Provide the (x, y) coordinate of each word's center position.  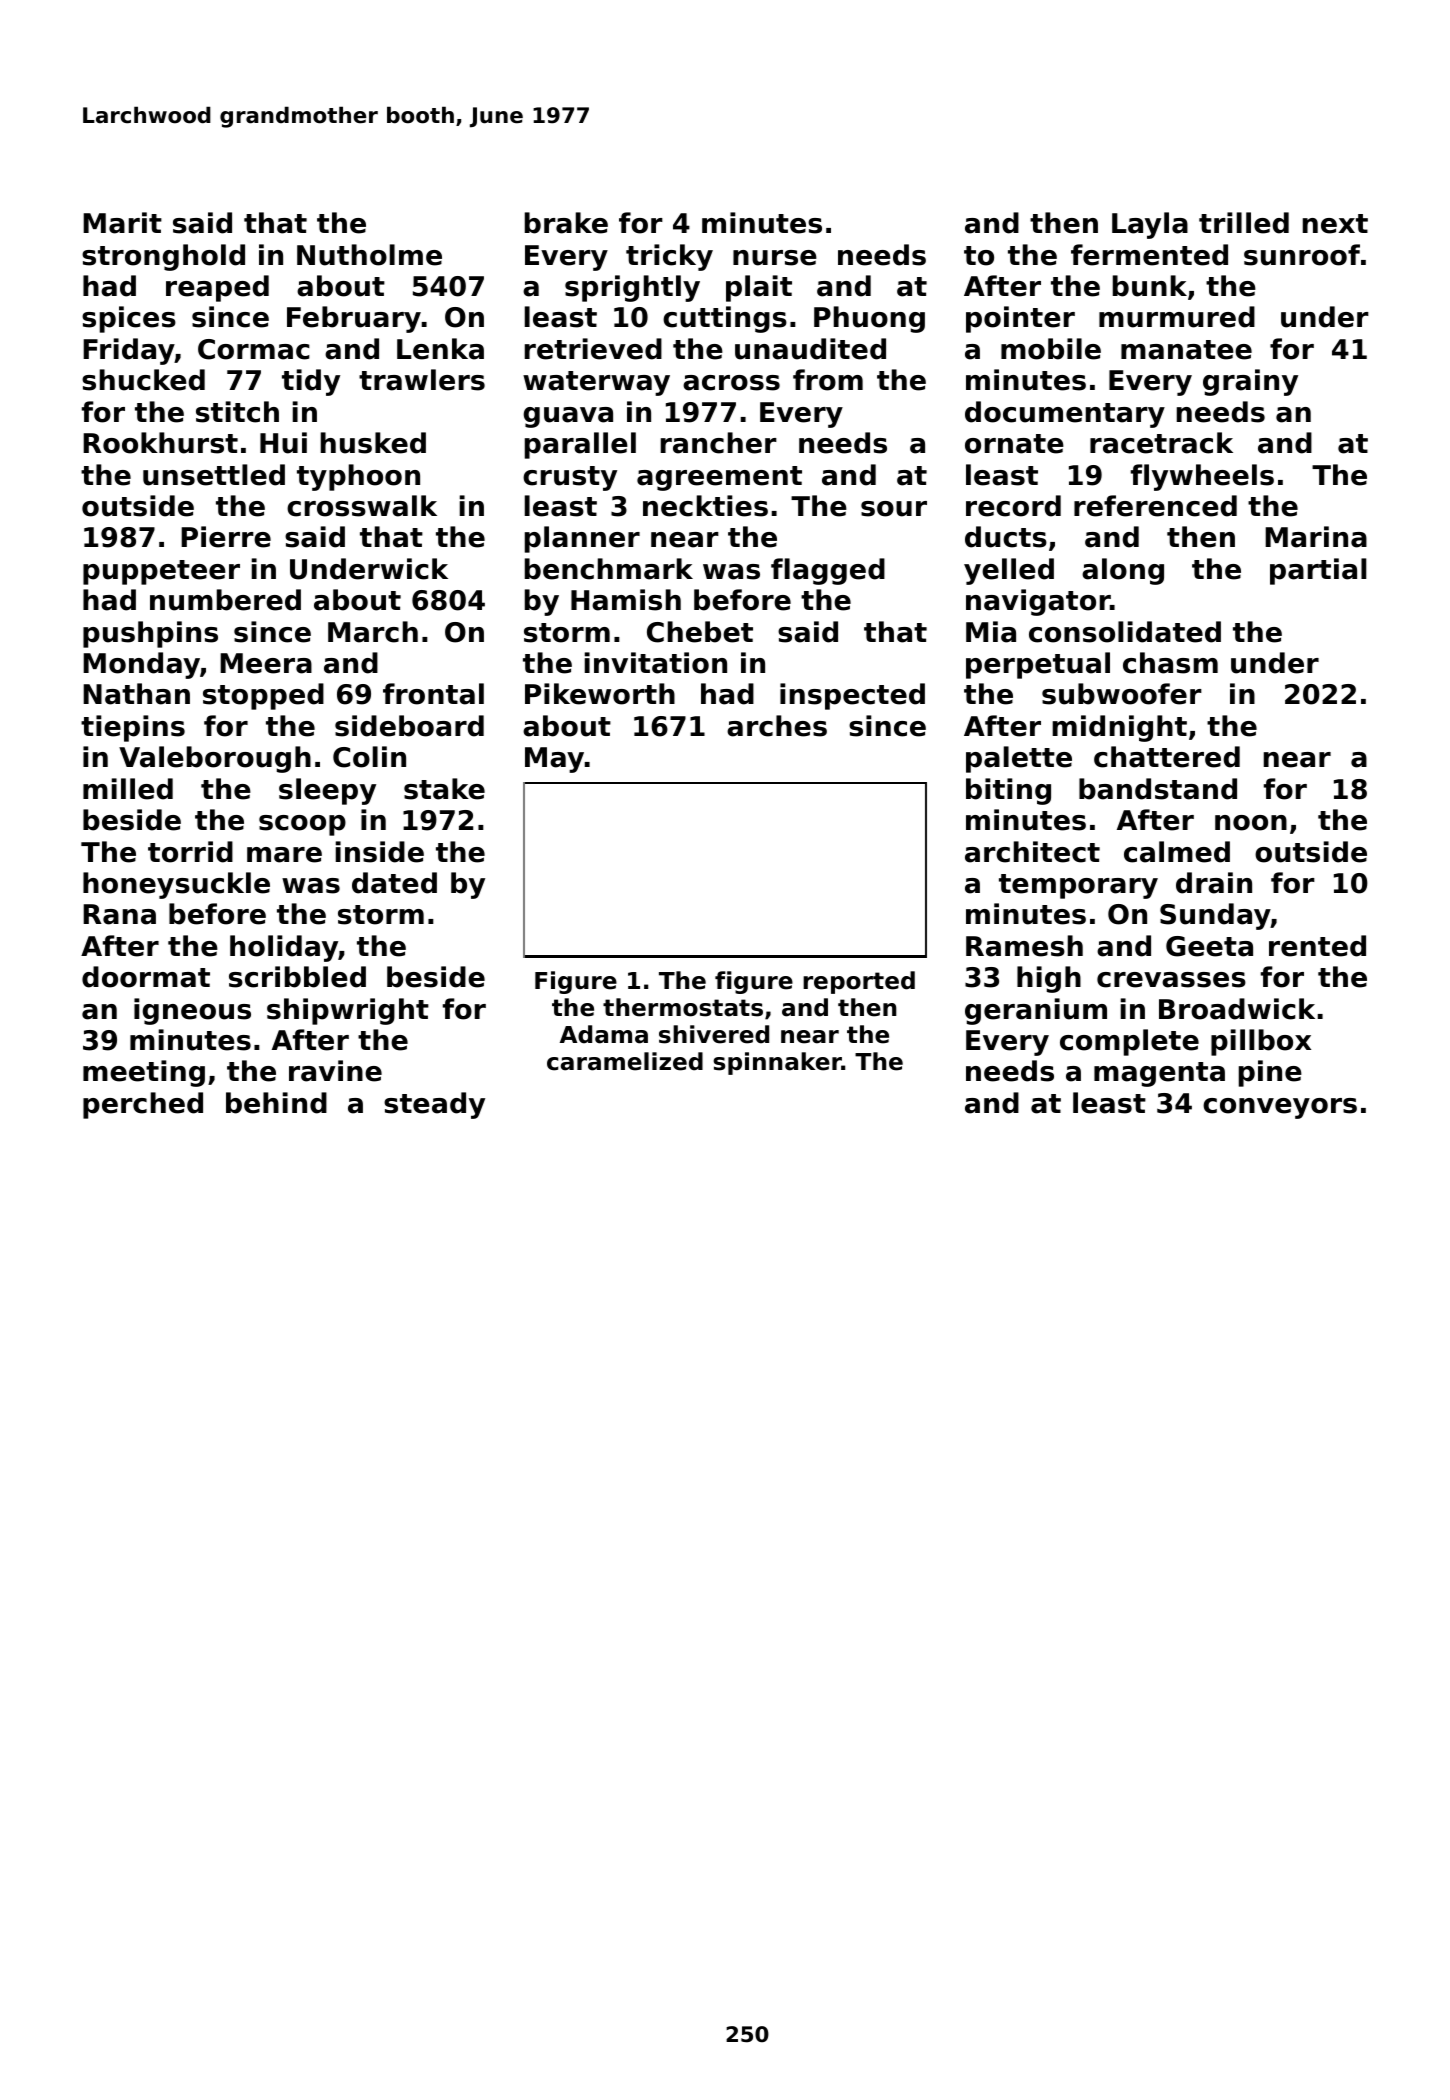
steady (434, 1105)
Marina (1316, 537)
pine (1270, 1073)
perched (143, 1105)
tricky (669, 257)
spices (129, 319)
